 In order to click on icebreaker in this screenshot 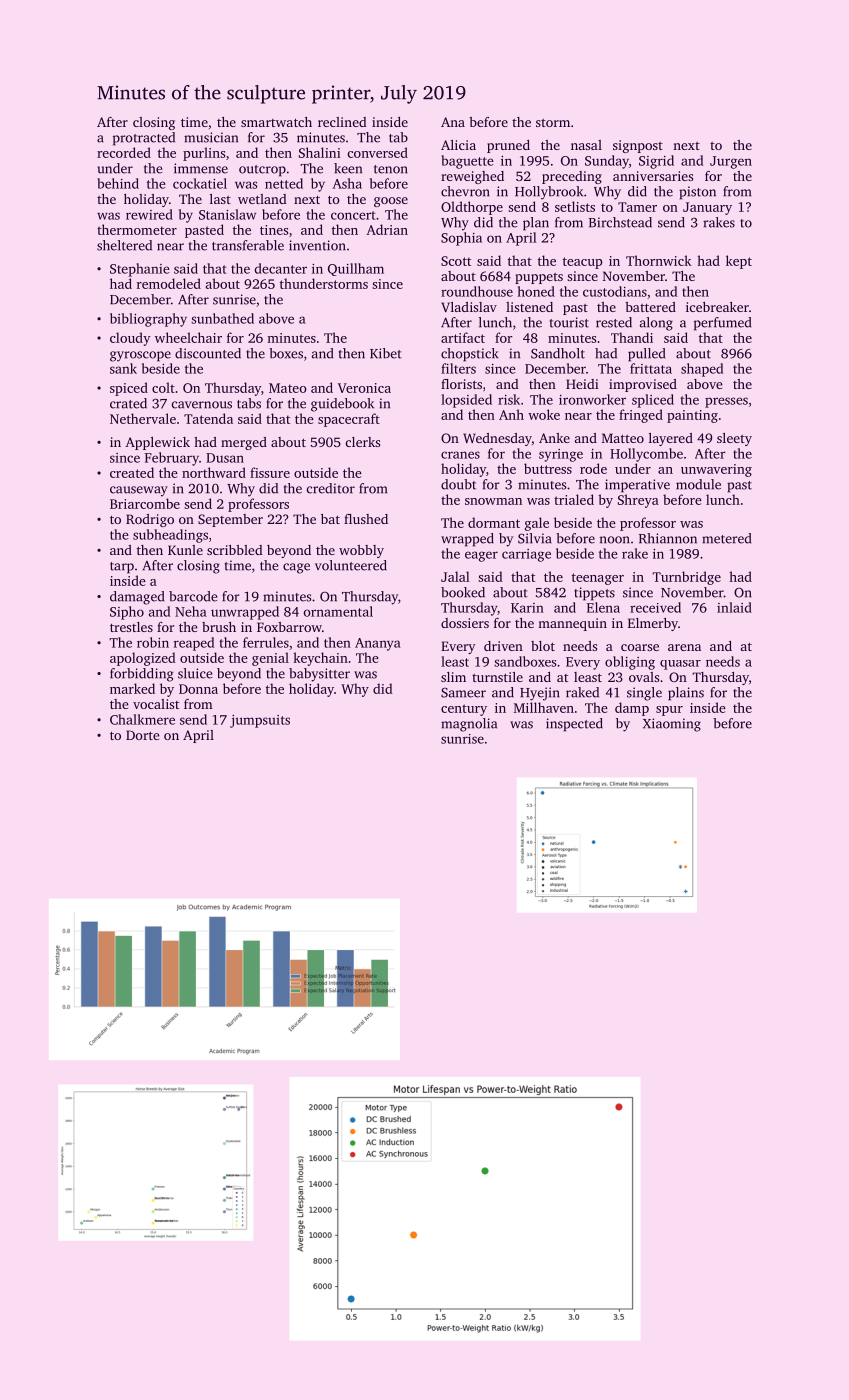, I will do `click(717, 307)`.
